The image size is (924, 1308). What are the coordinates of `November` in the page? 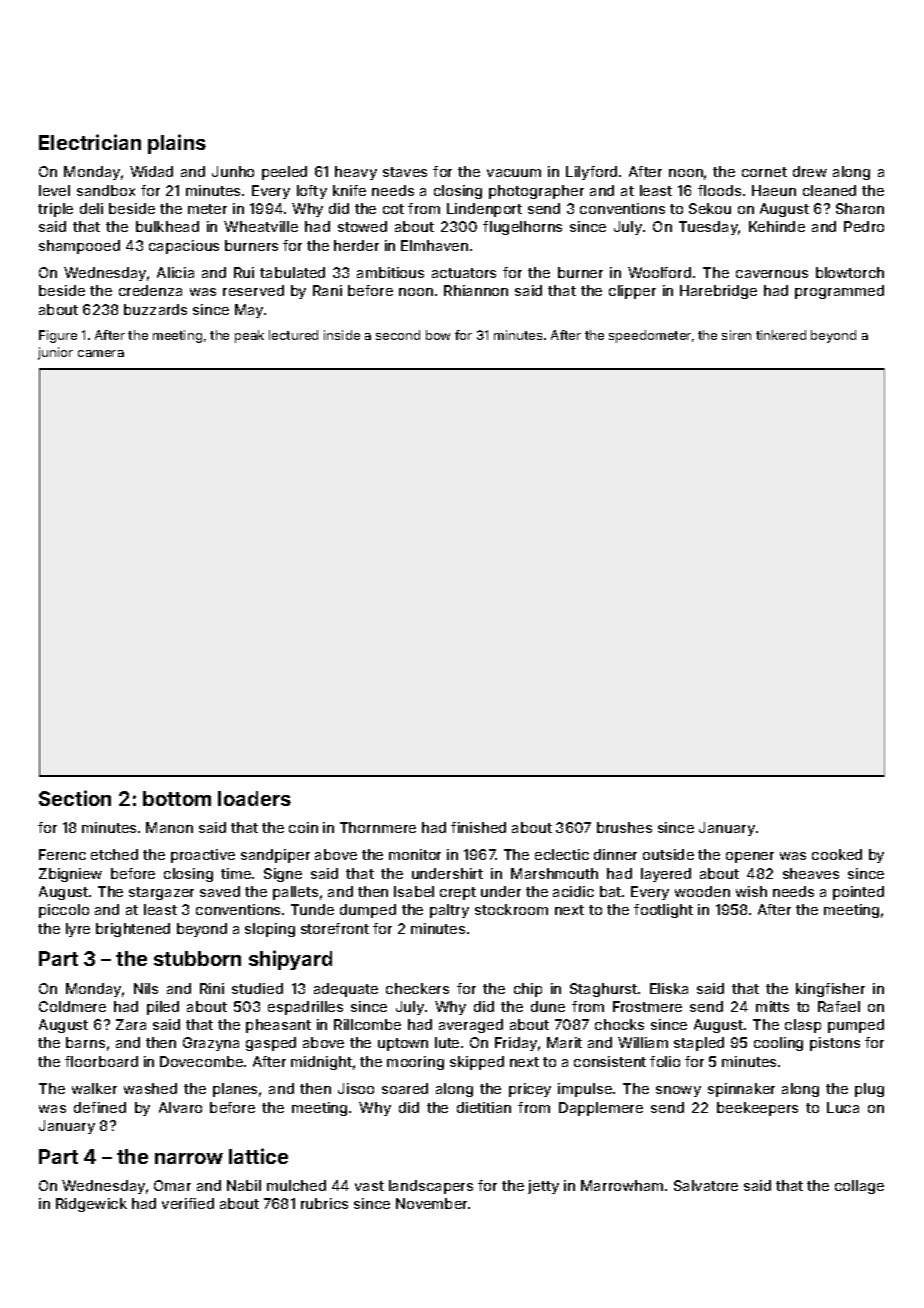 It's located at (431, 1203).
